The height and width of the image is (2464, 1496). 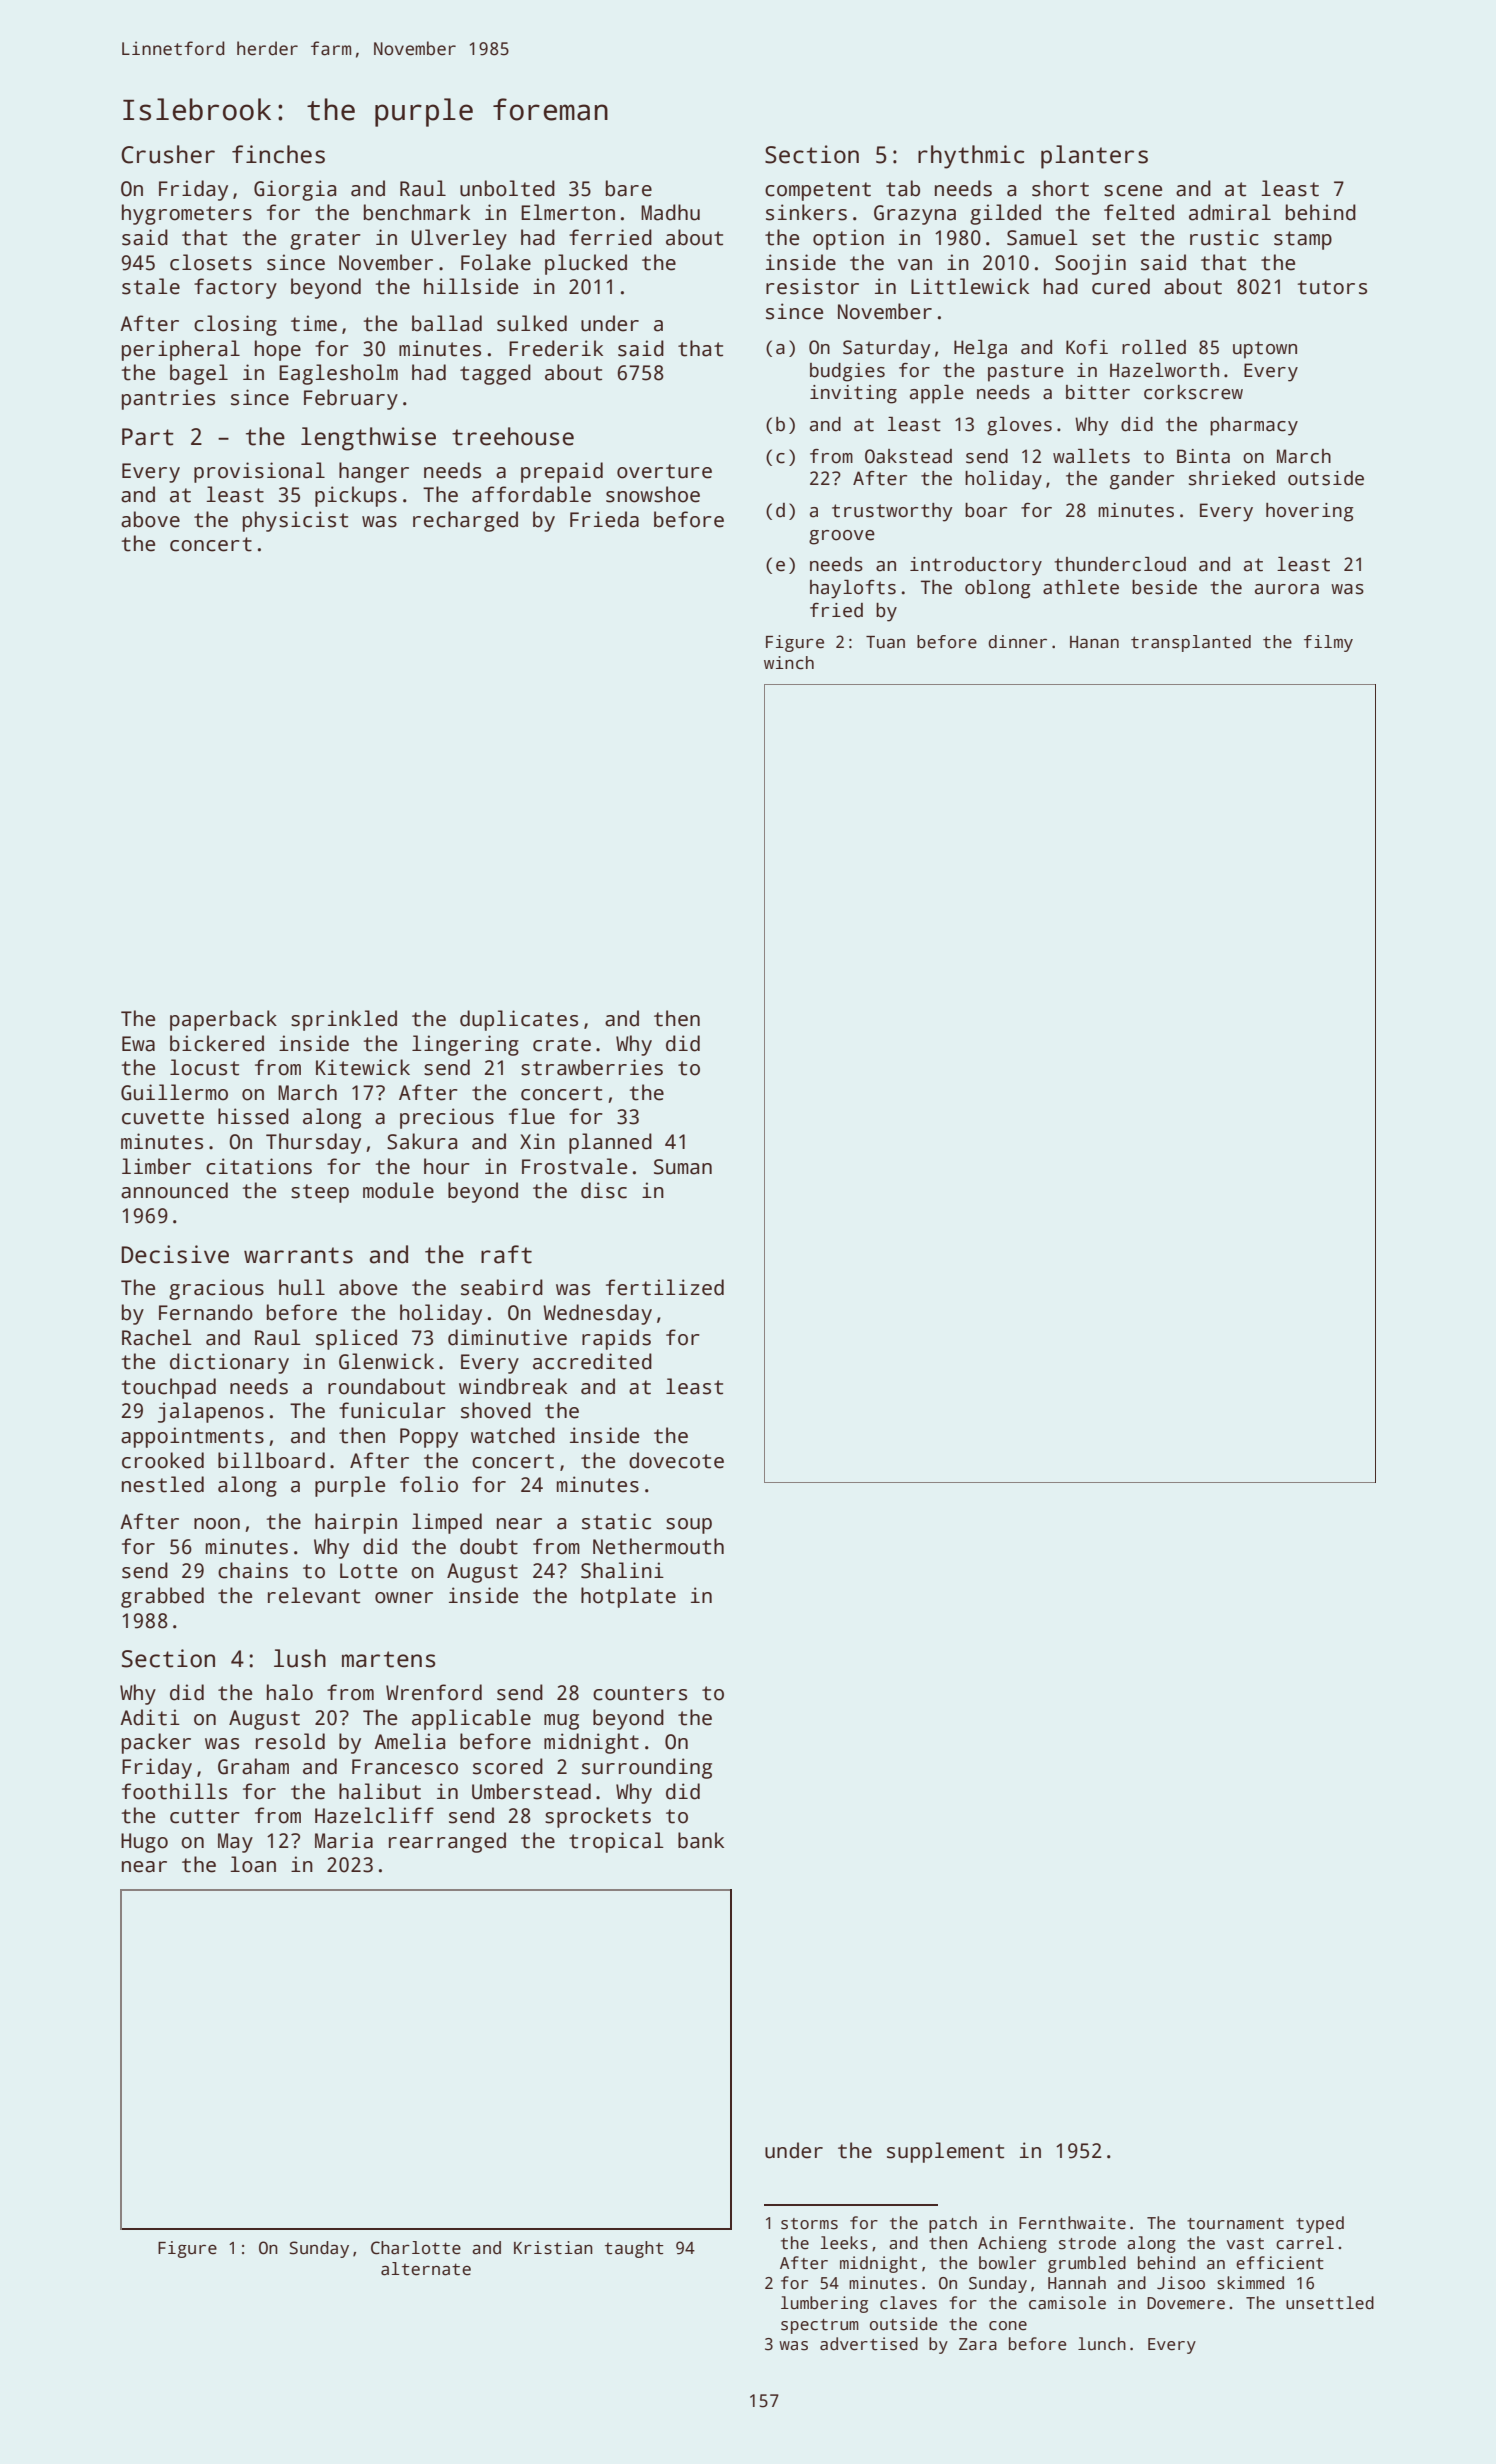 What do you see at coordinates (426, 2269) in the image?
I see `alternate` at bounding box center [426, 2269].
